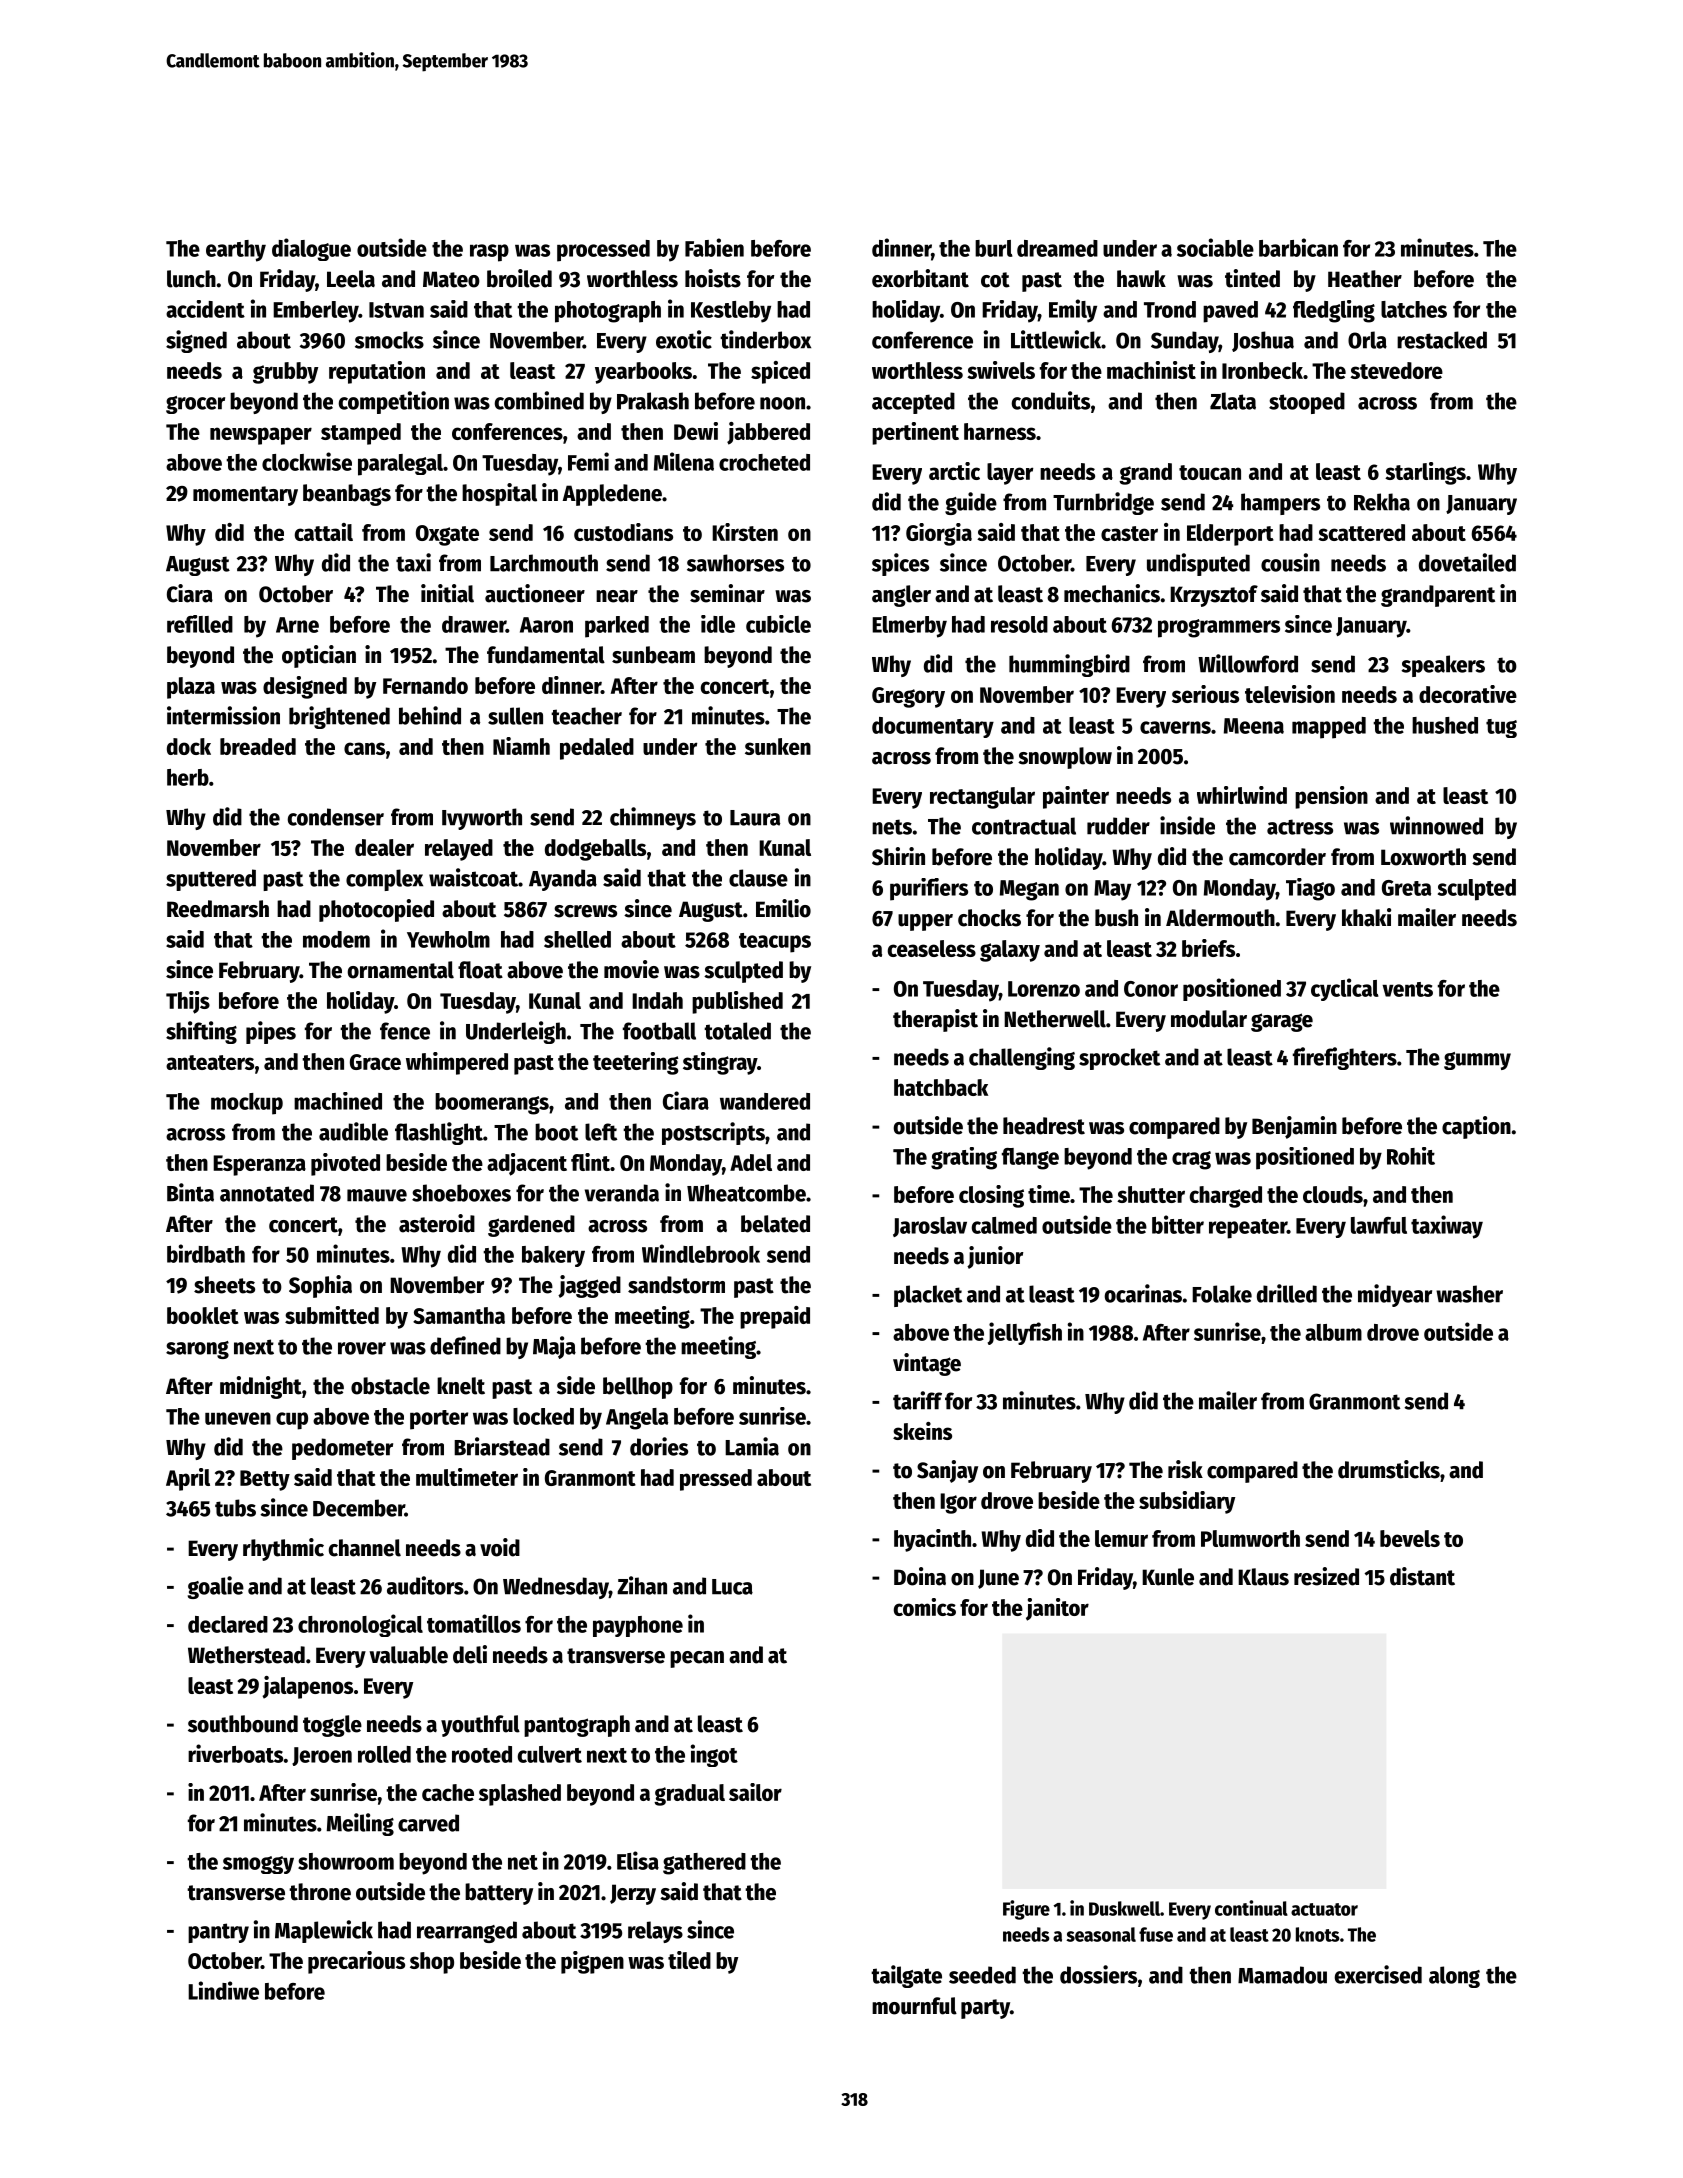 The height and width of the screenshot is (2178, 1683). What do you see at coordinates (971, 503) in the screenshot?
I see `guide` at bounding box center [971, 503].
